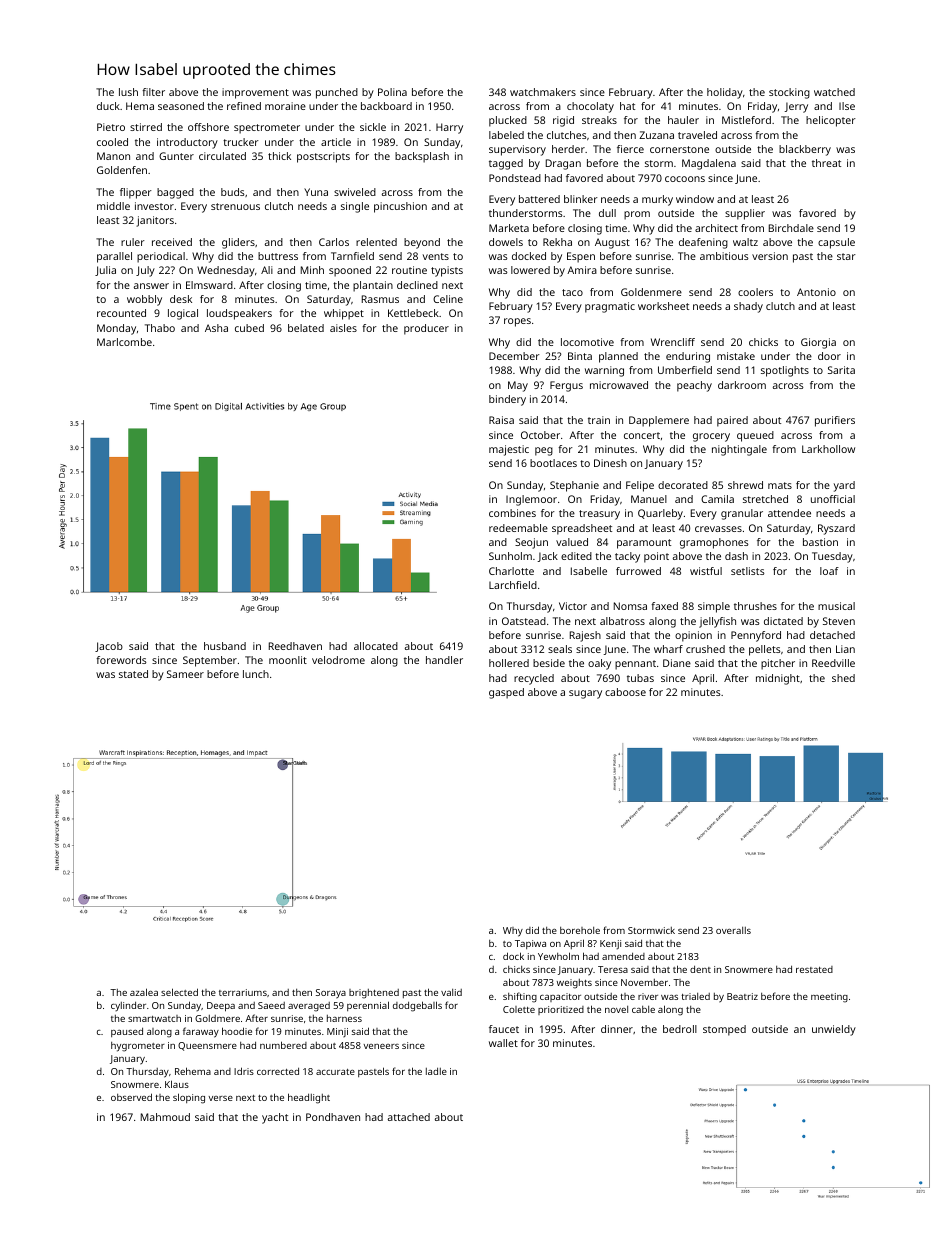 The height and width of the page is (1233, 952). I want to click on cylinder, so click(128, 1006).
